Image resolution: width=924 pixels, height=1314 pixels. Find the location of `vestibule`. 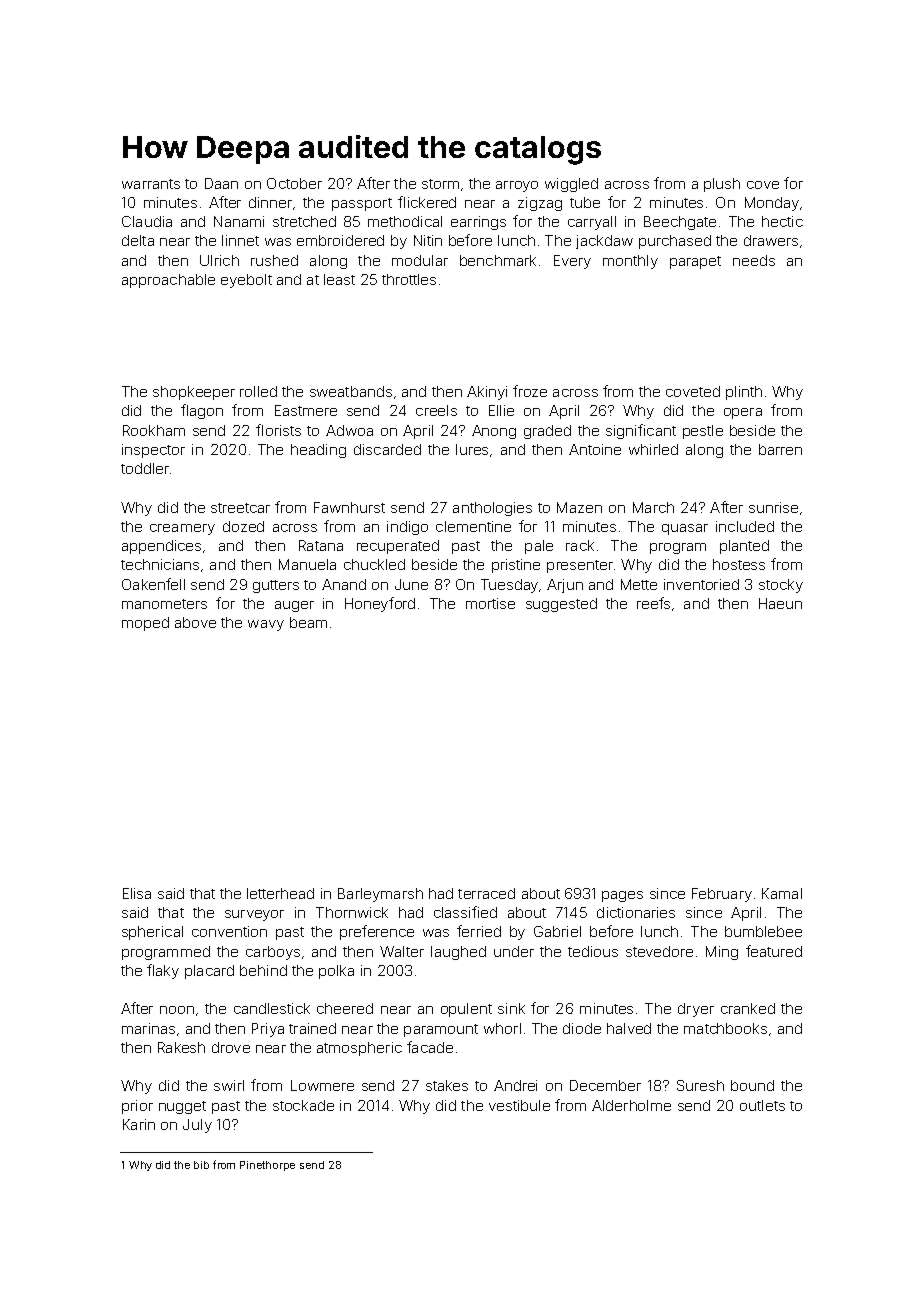

vestibule is located at coordinates (519, 1105).
